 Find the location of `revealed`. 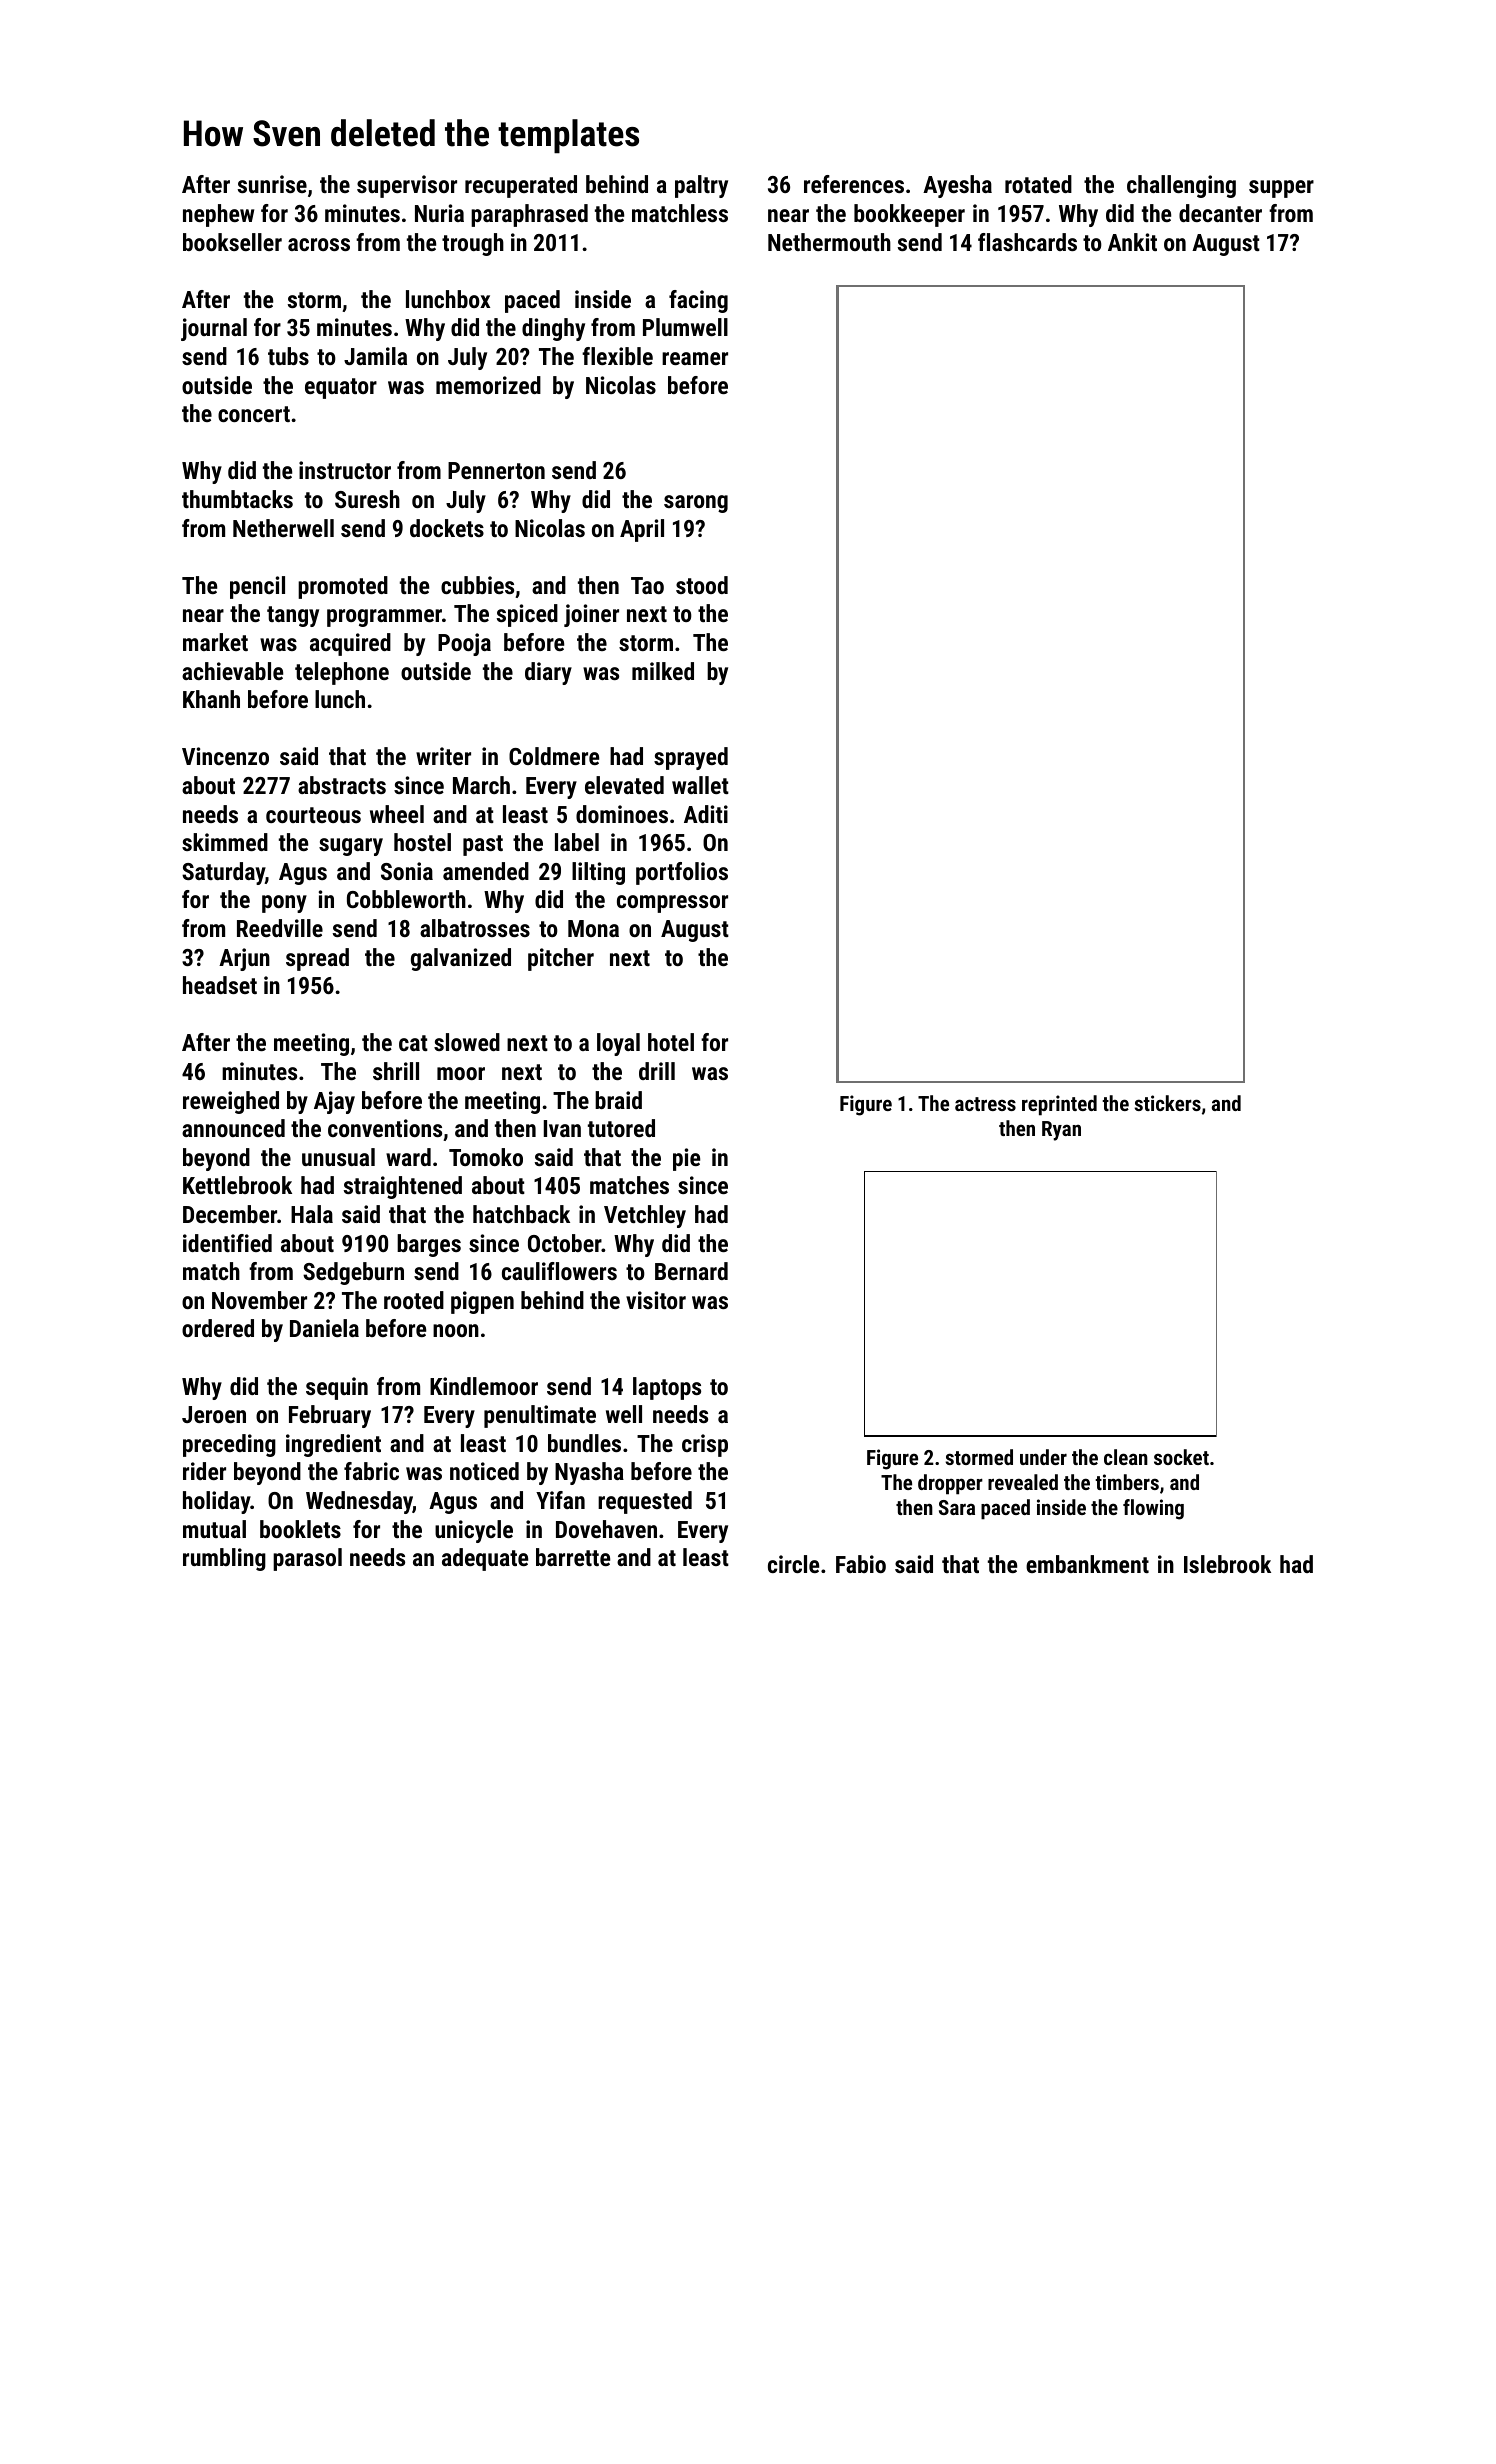

revealed is located at coordinates (1023, 1482).
